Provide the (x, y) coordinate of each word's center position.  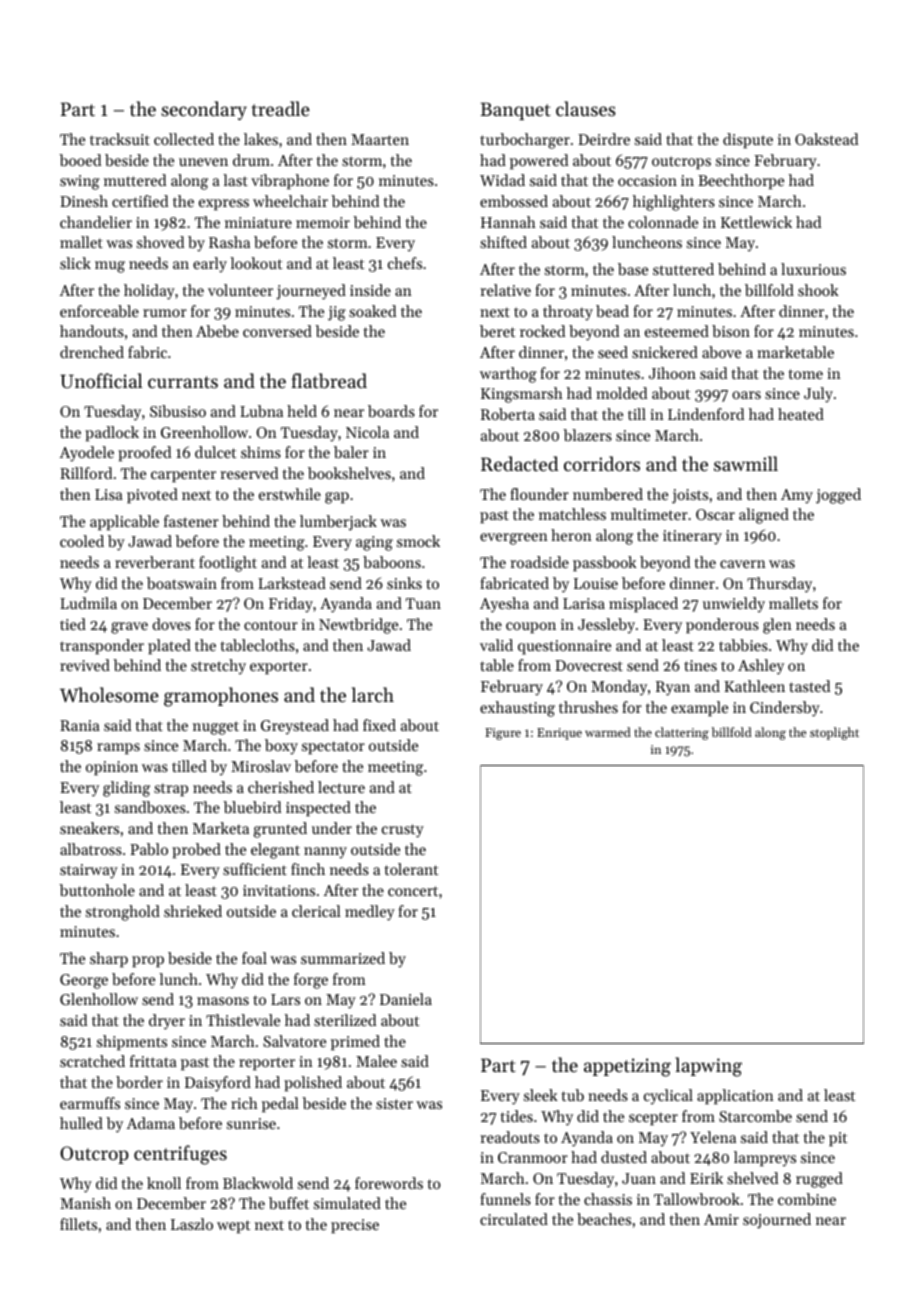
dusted (624, 1157)
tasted (809, 686)
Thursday (779, 585)
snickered (665, 352)
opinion (112, 768)
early (210, 265)
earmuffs (90, 1103)
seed (613, 352)
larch (373, 694)
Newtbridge (358, 626)
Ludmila (88, 603)
